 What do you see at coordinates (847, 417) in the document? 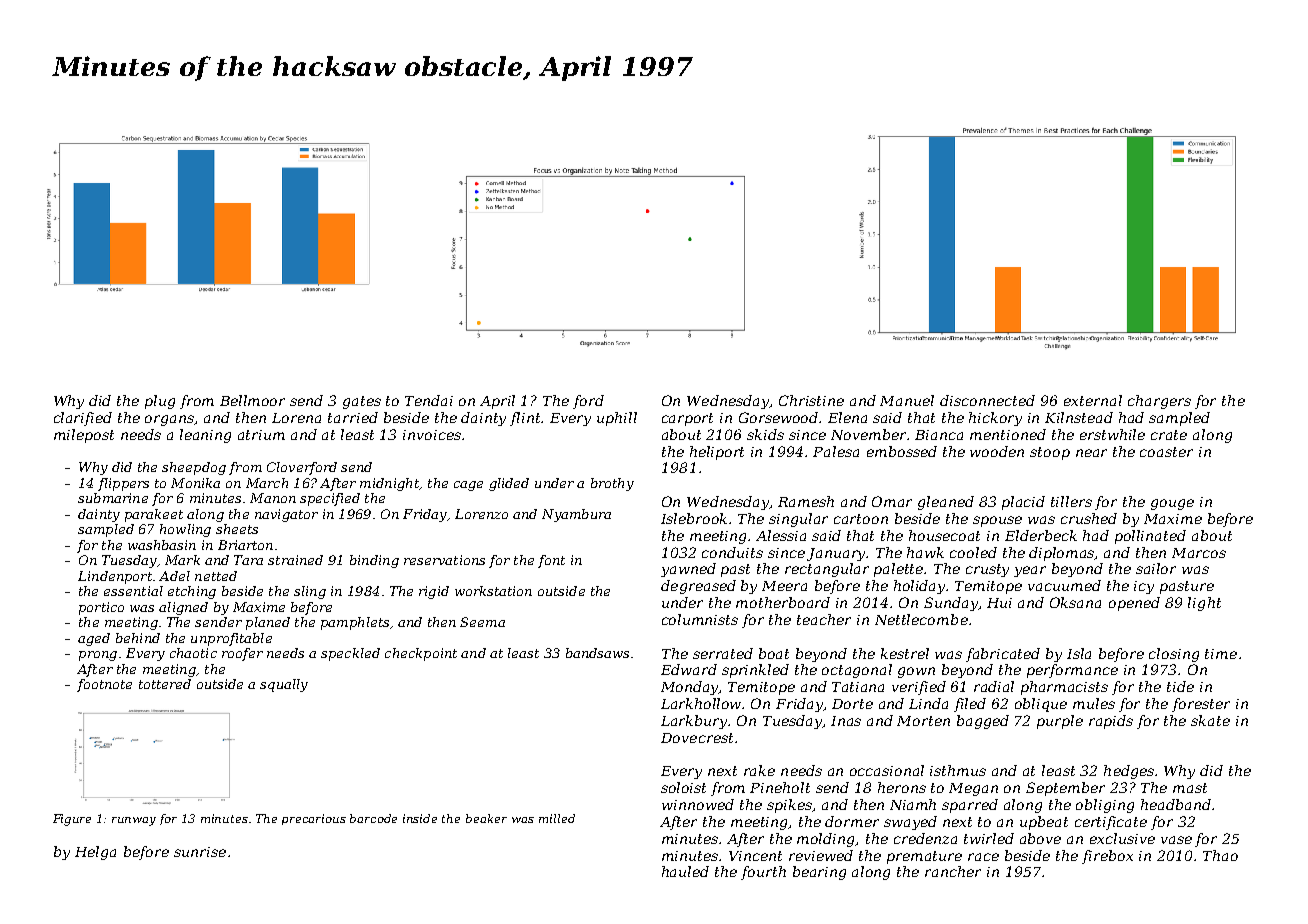
I see `Elena` at bounding box center [847, 417].
